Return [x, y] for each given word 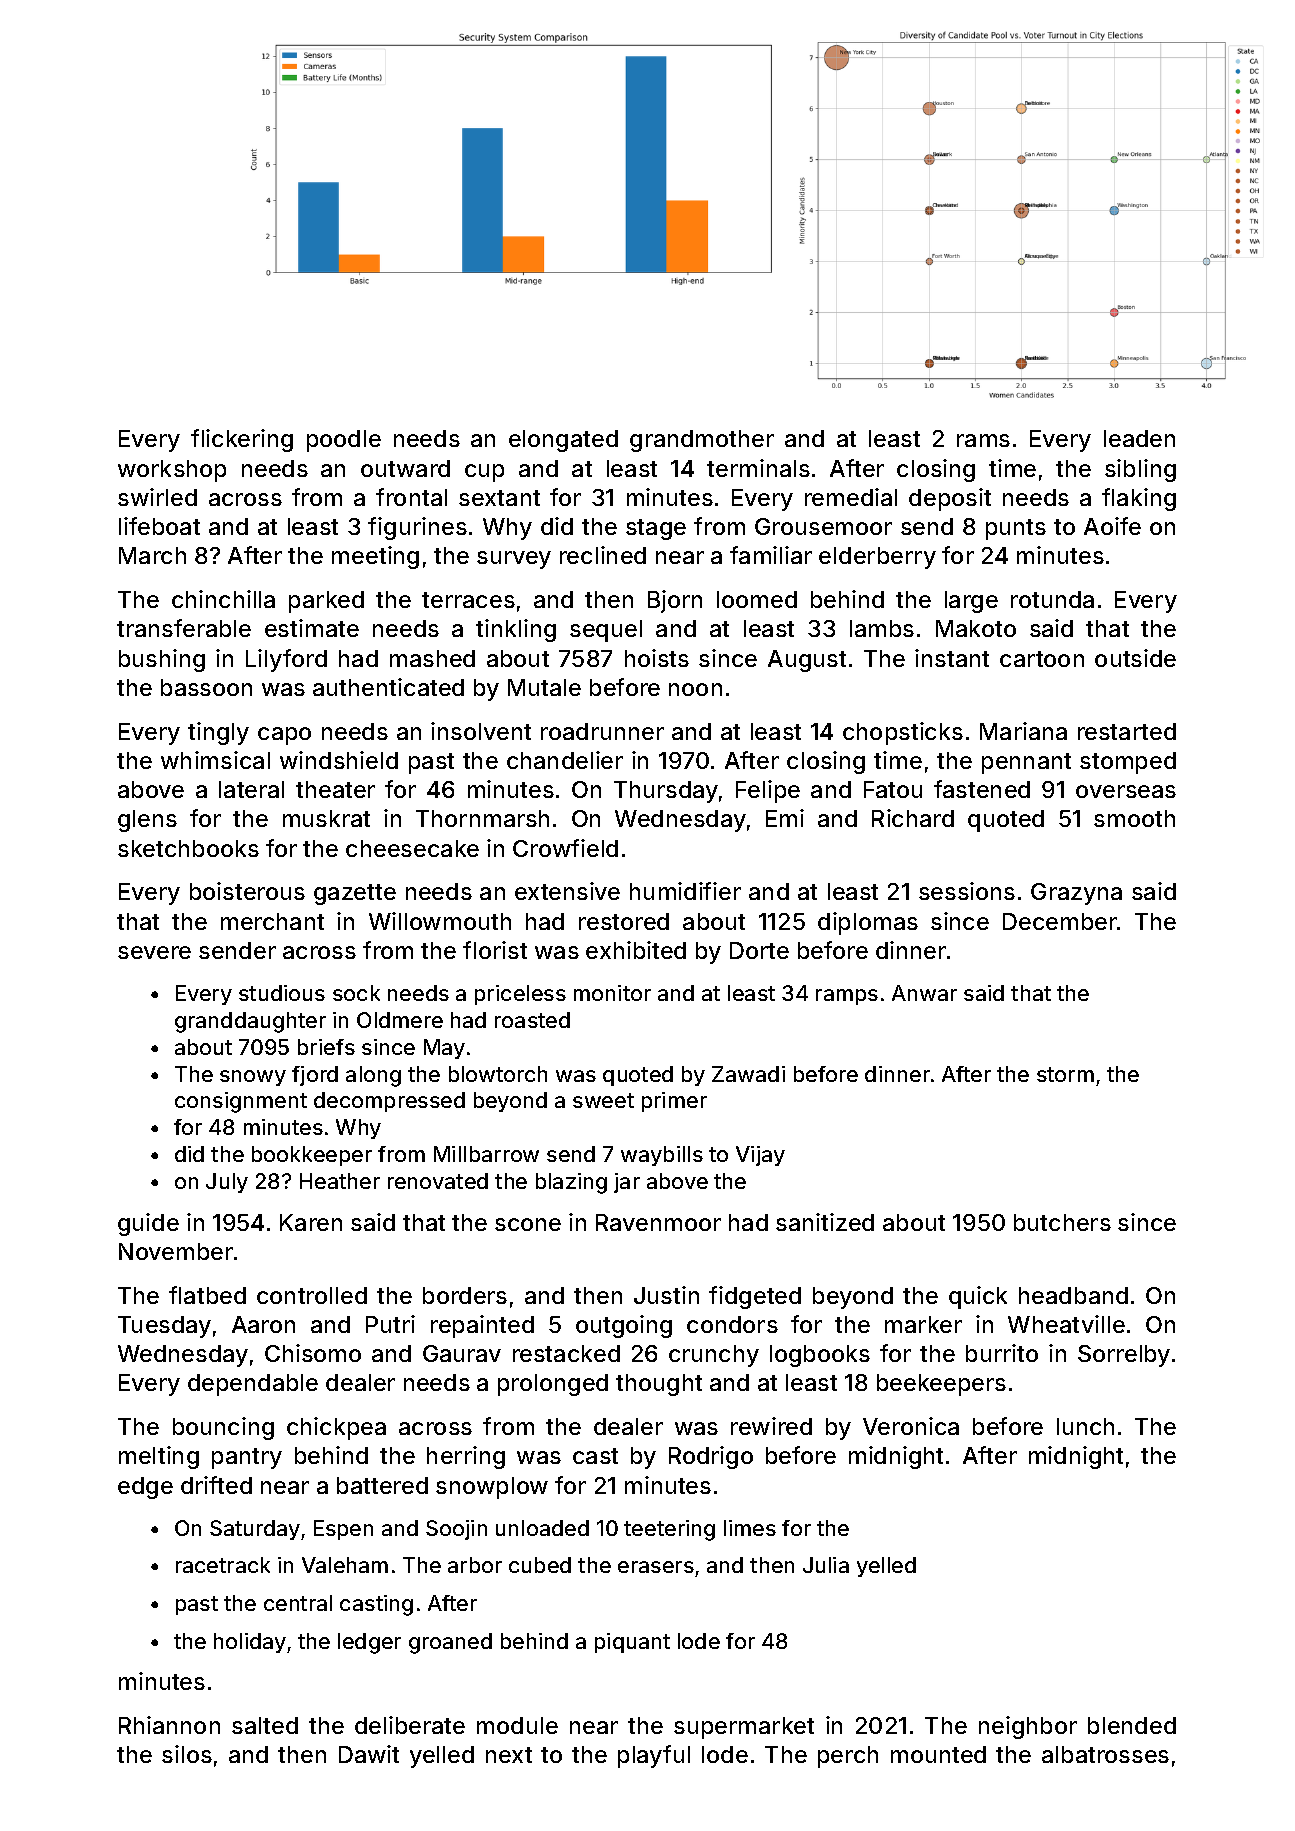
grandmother [702, 441]
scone [528, 1224]
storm [1065, 1074]
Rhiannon [169, 1725]
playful [654, 1756]
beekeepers [941, 1385]
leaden [1139, 438]
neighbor [1028, 1727]
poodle [344, 441]
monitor [612, 993]
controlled [312, 1295]
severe [154, 952]
